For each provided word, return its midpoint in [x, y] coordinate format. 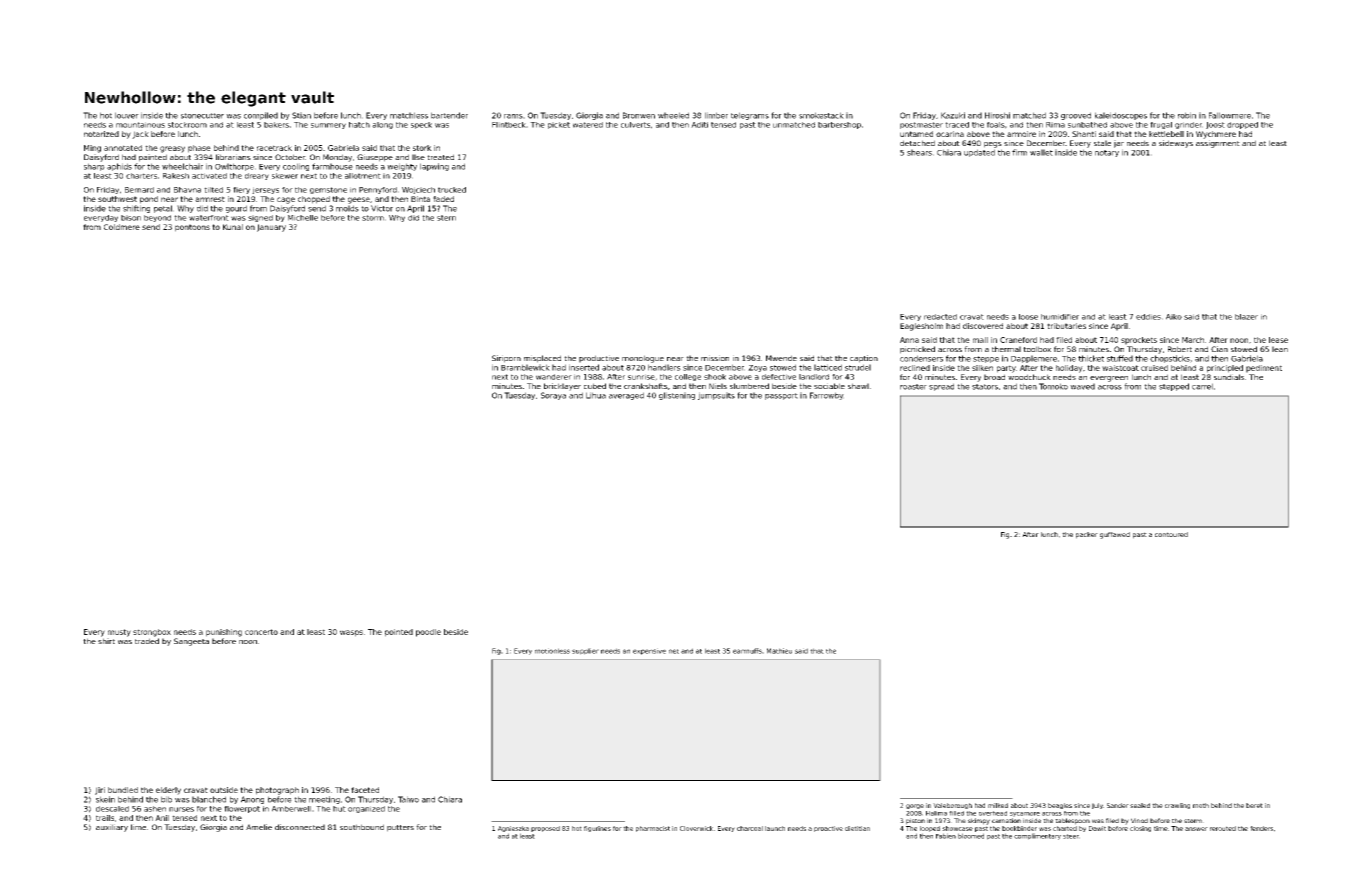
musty [119, 633]
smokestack [821, 115]
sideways [1176, 144]
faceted [365, 790]
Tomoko [1053, 386]
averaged [626, 396]
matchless [409, 115]
